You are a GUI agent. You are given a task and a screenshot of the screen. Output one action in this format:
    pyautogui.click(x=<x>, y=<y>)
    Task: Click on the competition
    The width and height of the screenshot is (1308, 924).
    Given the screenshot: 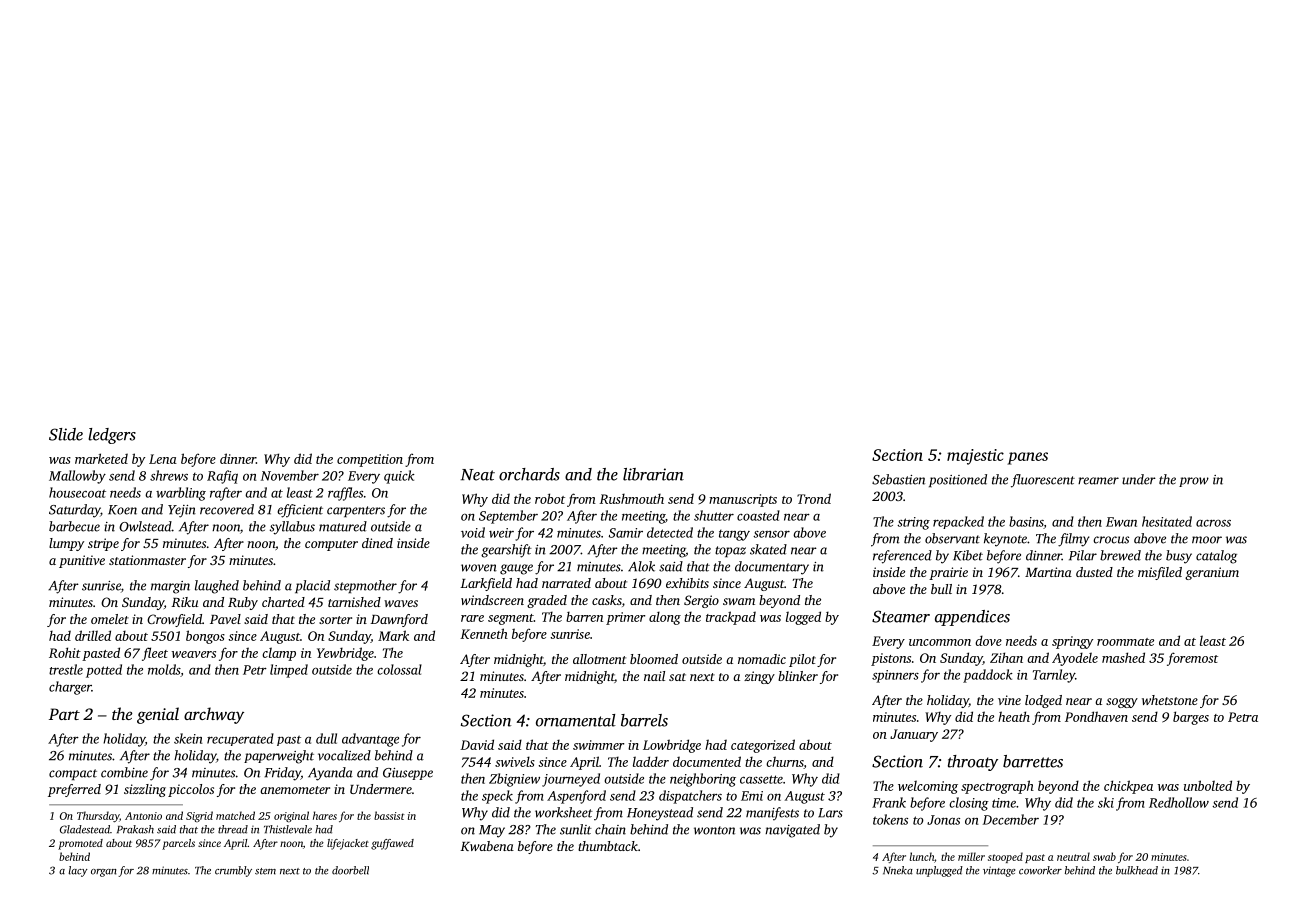 What is the action you would take?
    pyautogui.click(x=370, y=460)
